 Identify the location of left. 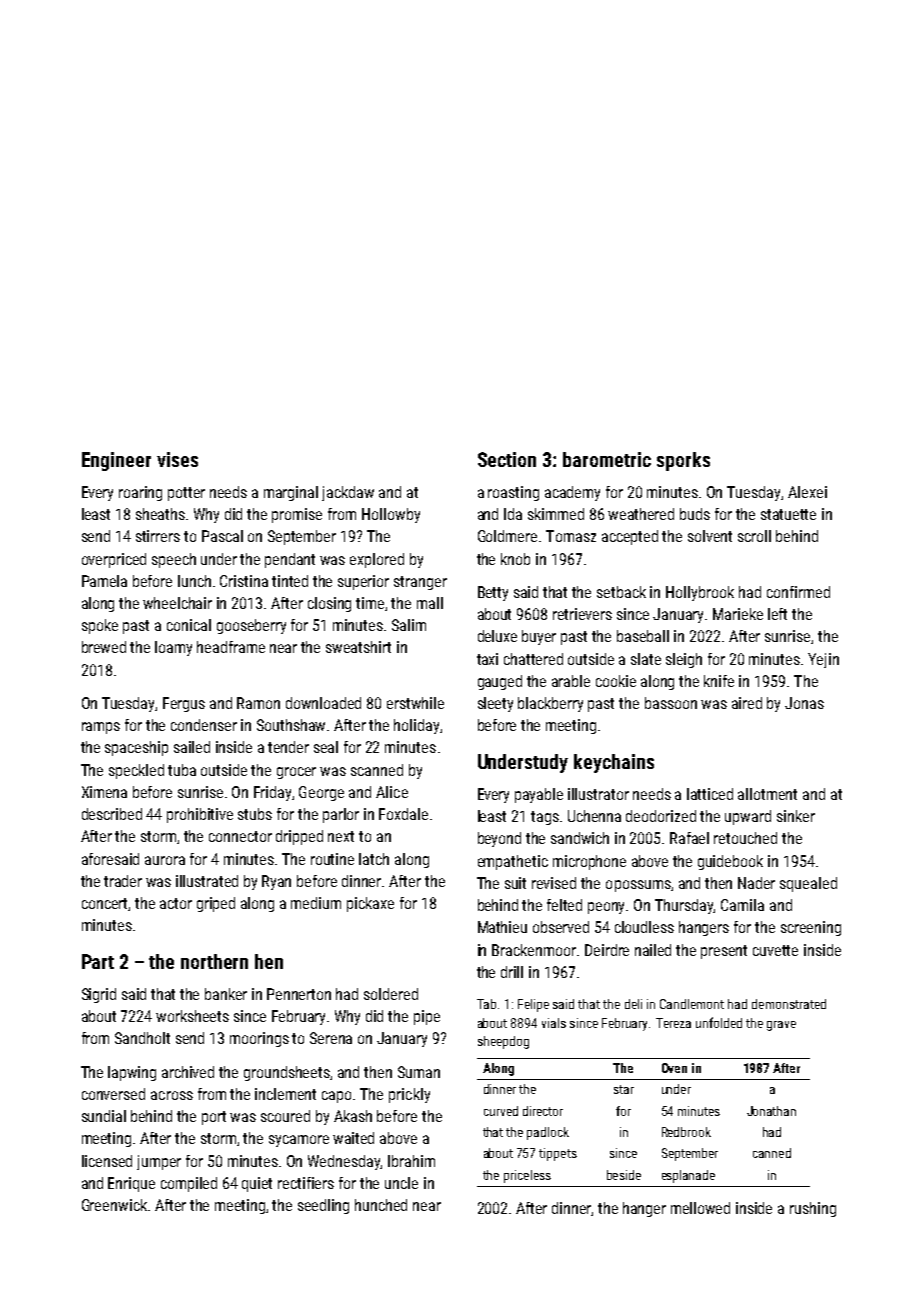
(777, 614).
